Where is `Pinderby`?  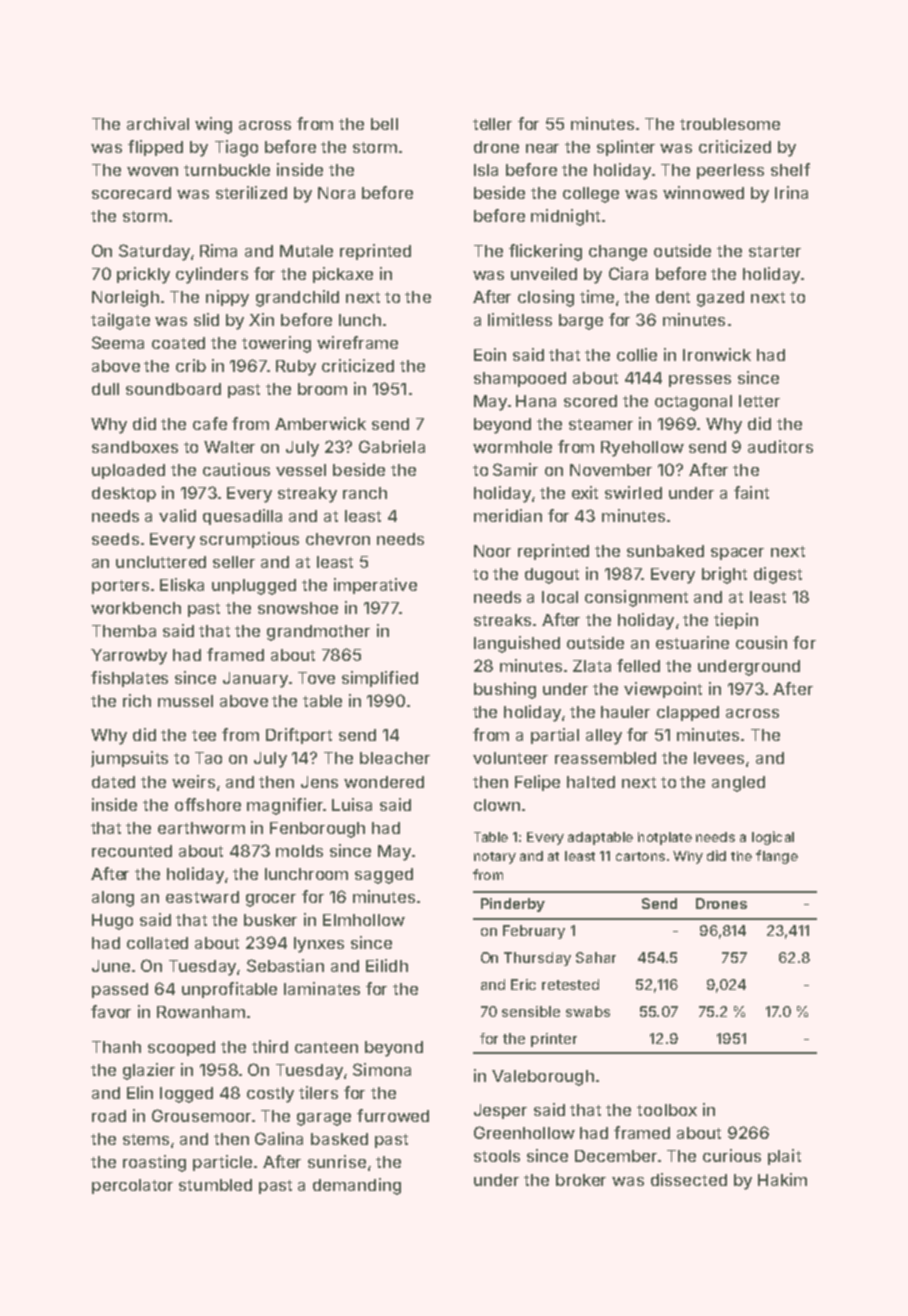
Pinderby is located at coordinates (513, 905).
